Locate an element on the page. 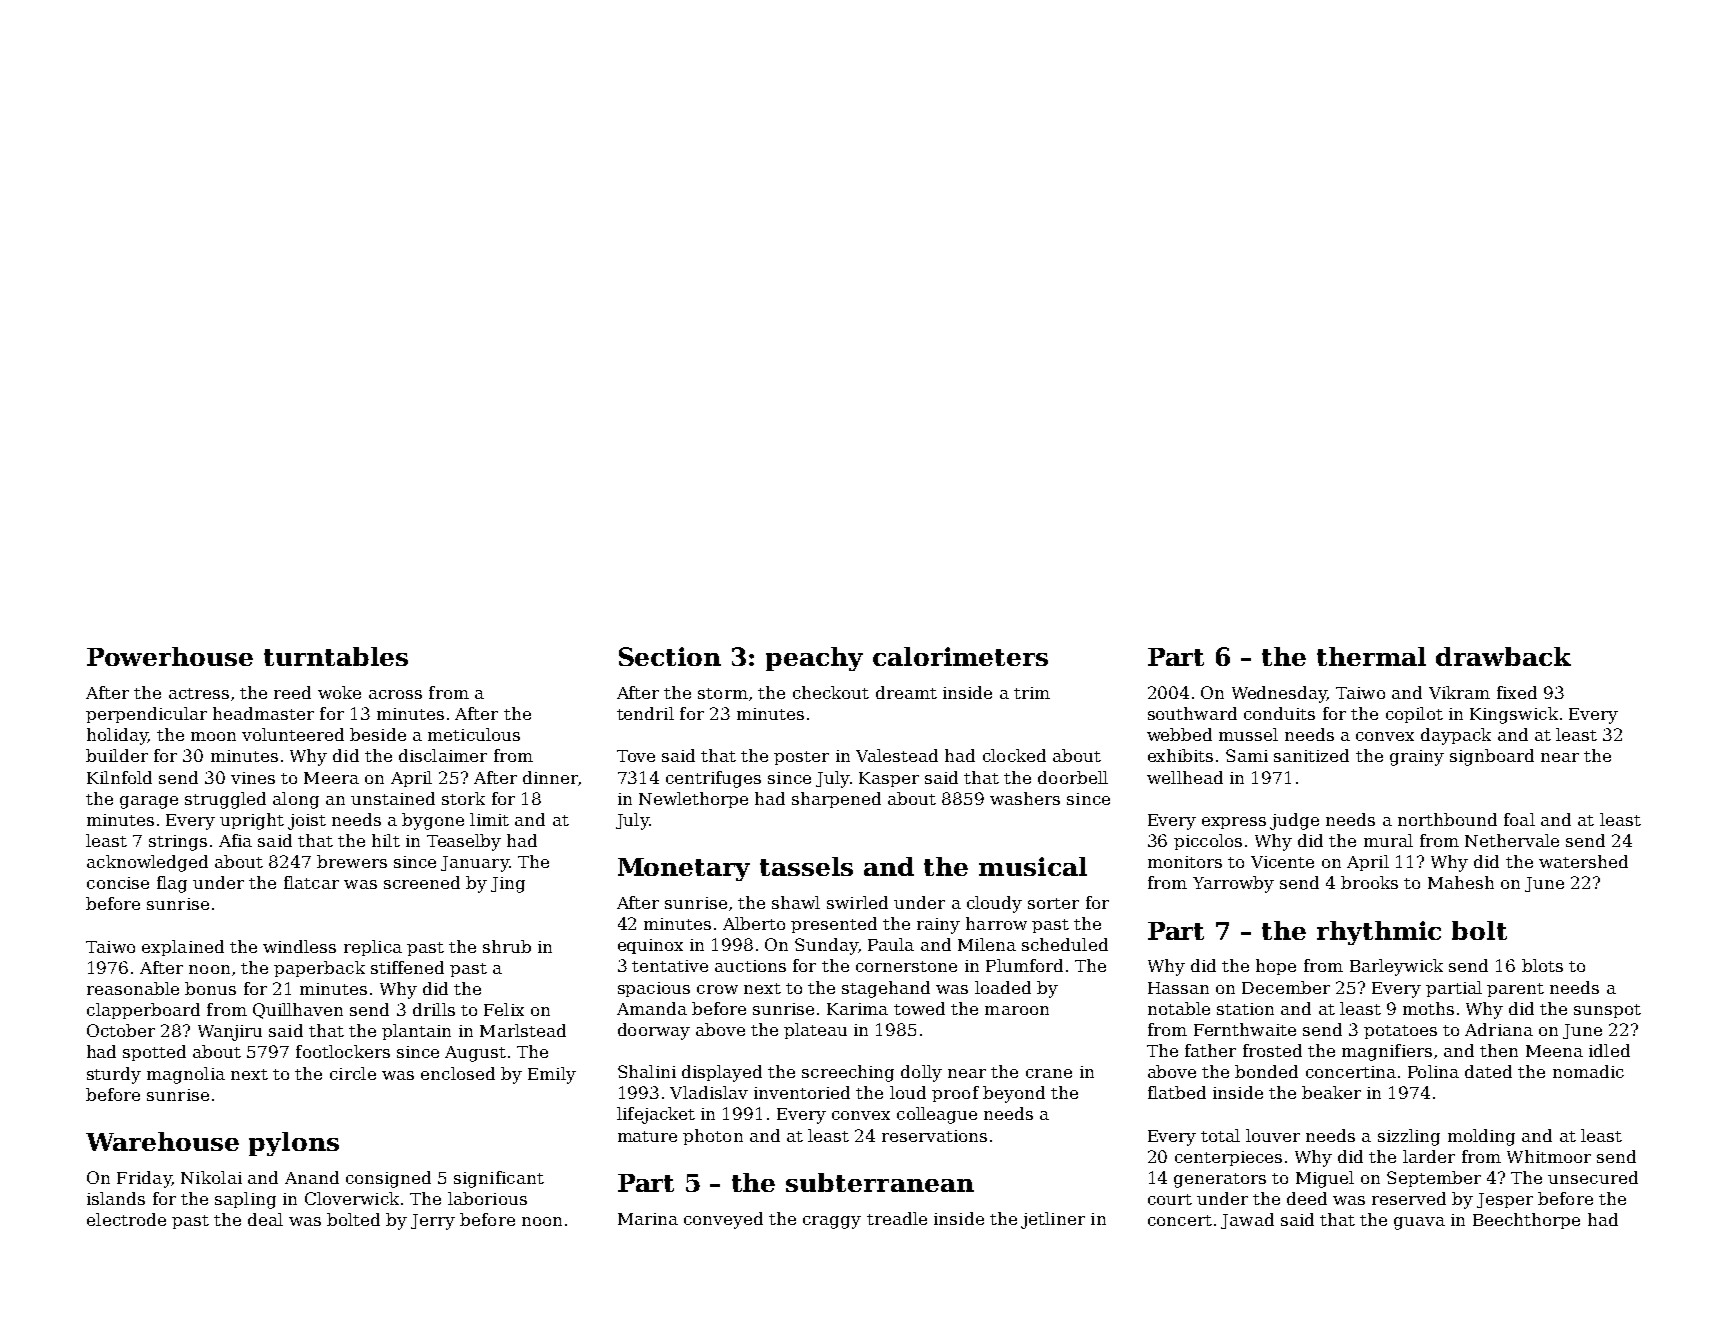 Image resolution: width=1729 pixels, height=1336 pixels. brooks is located at coordinates (1369, 882).
